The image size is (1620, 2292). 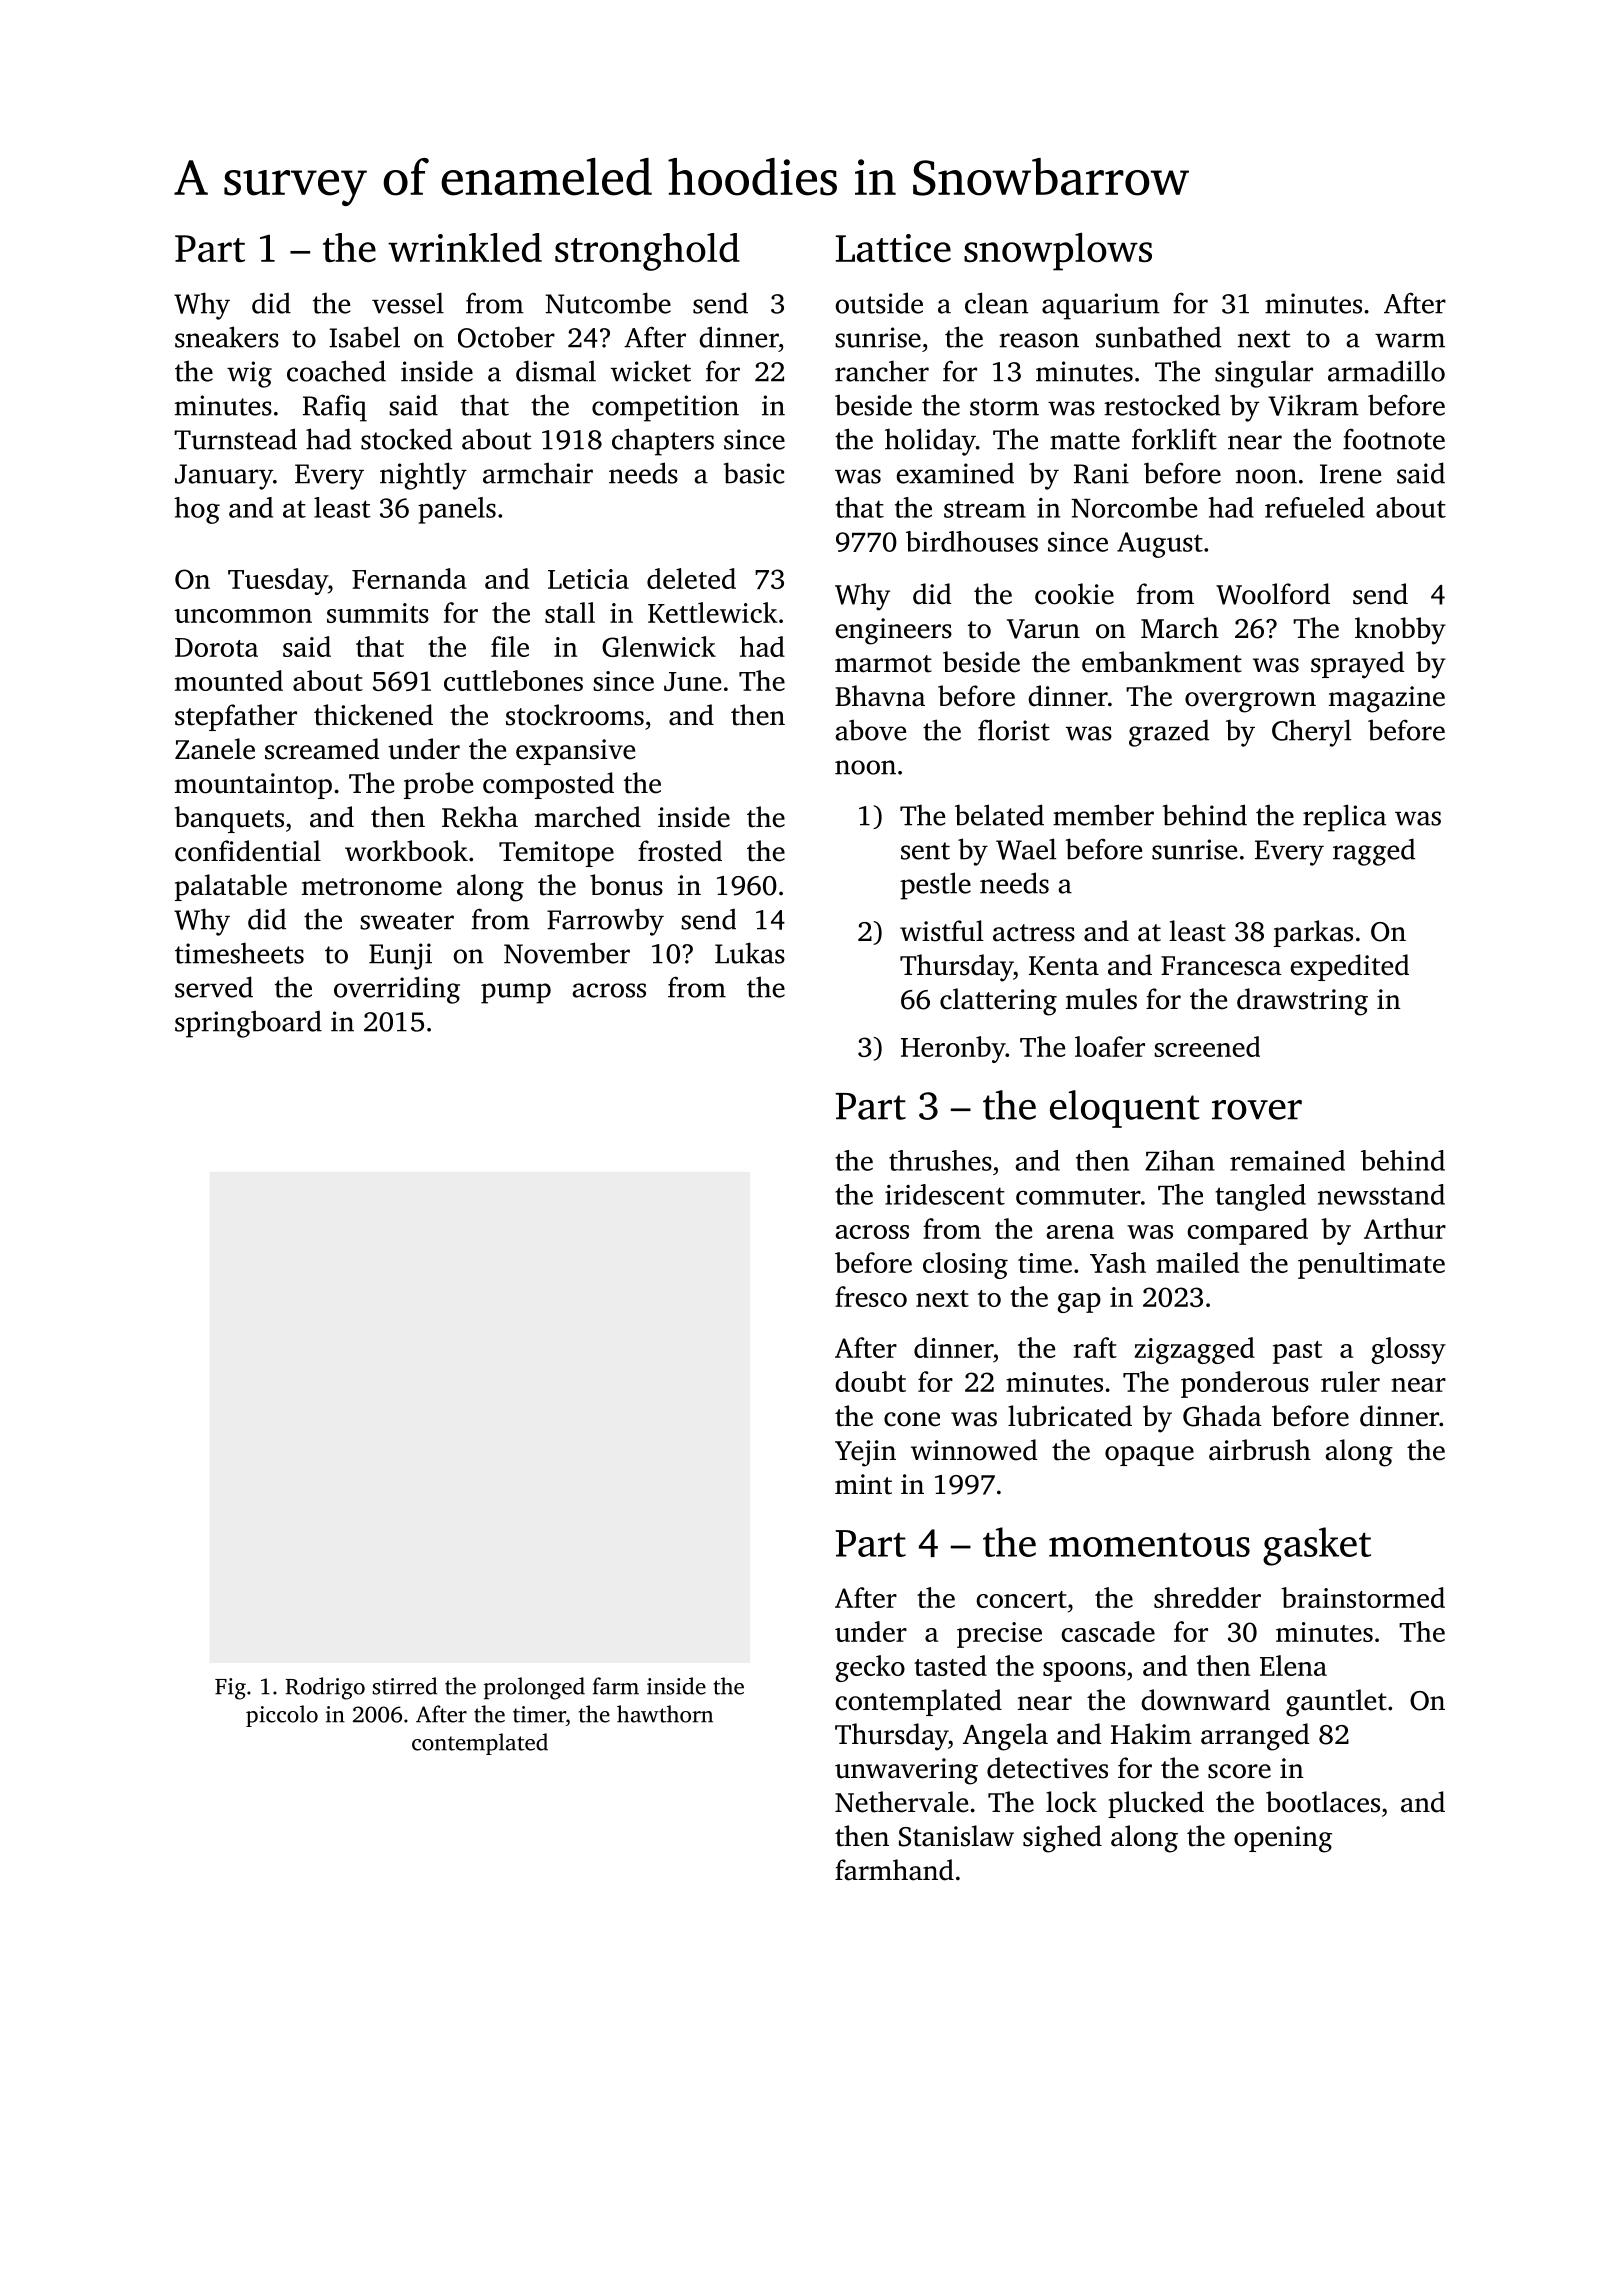 What do you see at coordinates (870, 1668) in the screenshot?
I see `gecko` at bounding box center [870, 1668].
